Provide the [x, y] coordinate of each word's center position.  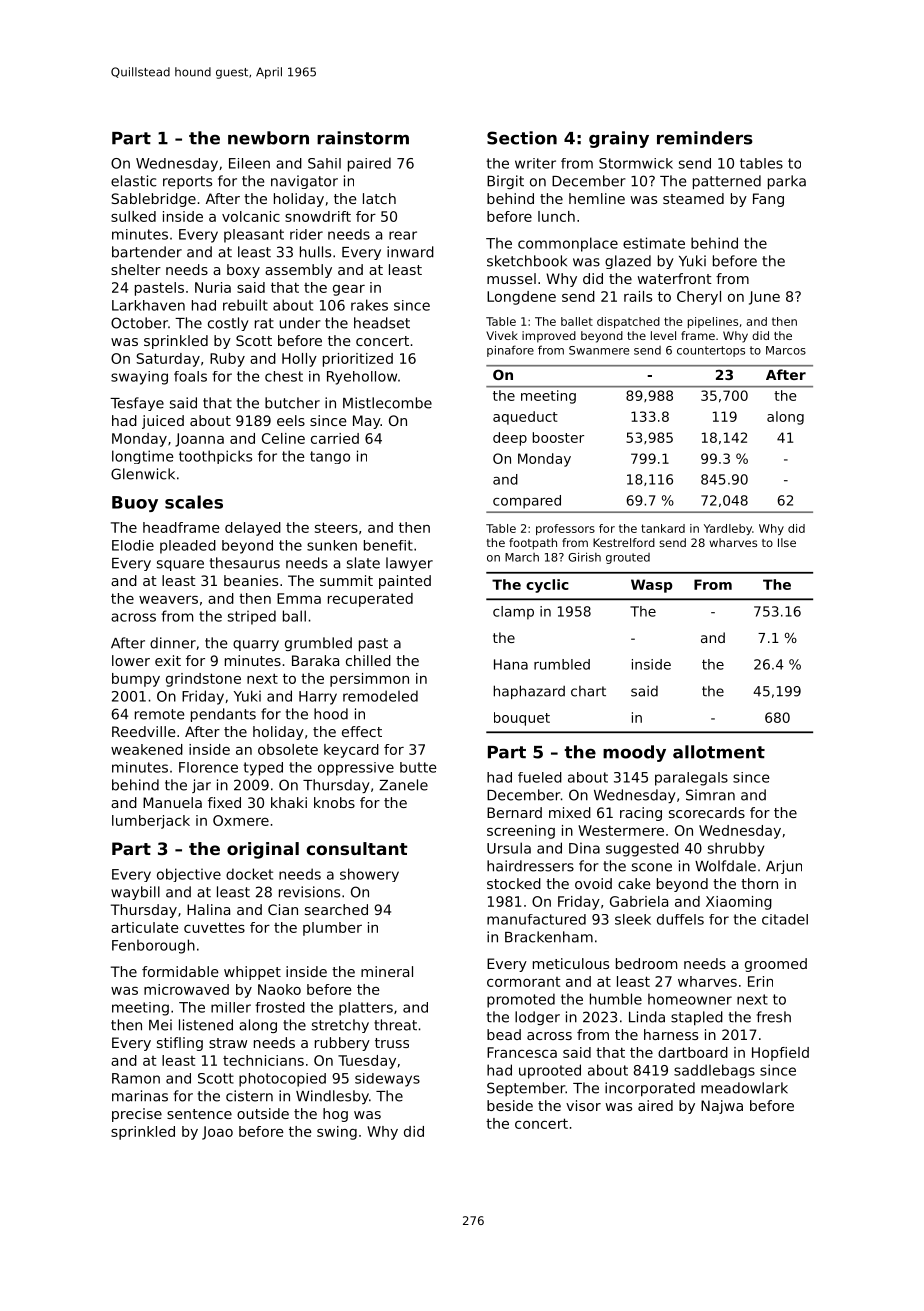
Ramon [136, 1078]
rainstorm [363, 138]
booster [558, 437]
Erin [760, 981]
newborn [268, 138]
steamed [693, 198]
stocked [514, 883]
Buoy [135, 504]
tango [330, 457]
